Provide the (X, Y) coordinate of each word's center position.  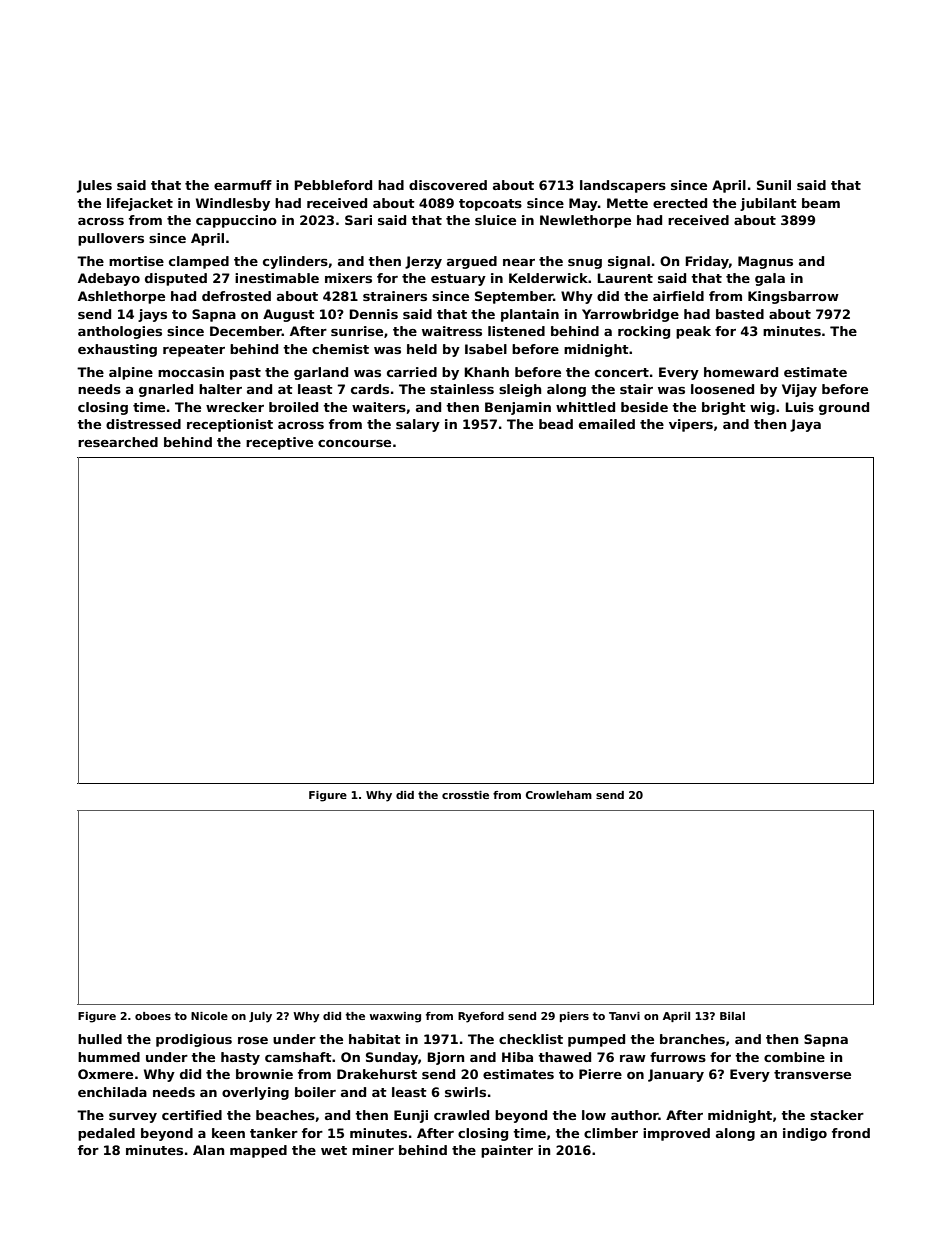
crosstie (465, 795)
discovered (448, 185)
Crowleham (559, 795)
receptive (279, 443)
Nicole (209, 1016)
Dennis (373, 314)
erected (680, 203)
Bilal (732, 1016)
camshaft (298, 1057)
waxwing (395, 1017)
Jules (94, 186)
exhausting (117, 350)
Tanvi (624, 1016)
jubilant (768, 204)
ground (844, 408)
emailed (607, 424)
